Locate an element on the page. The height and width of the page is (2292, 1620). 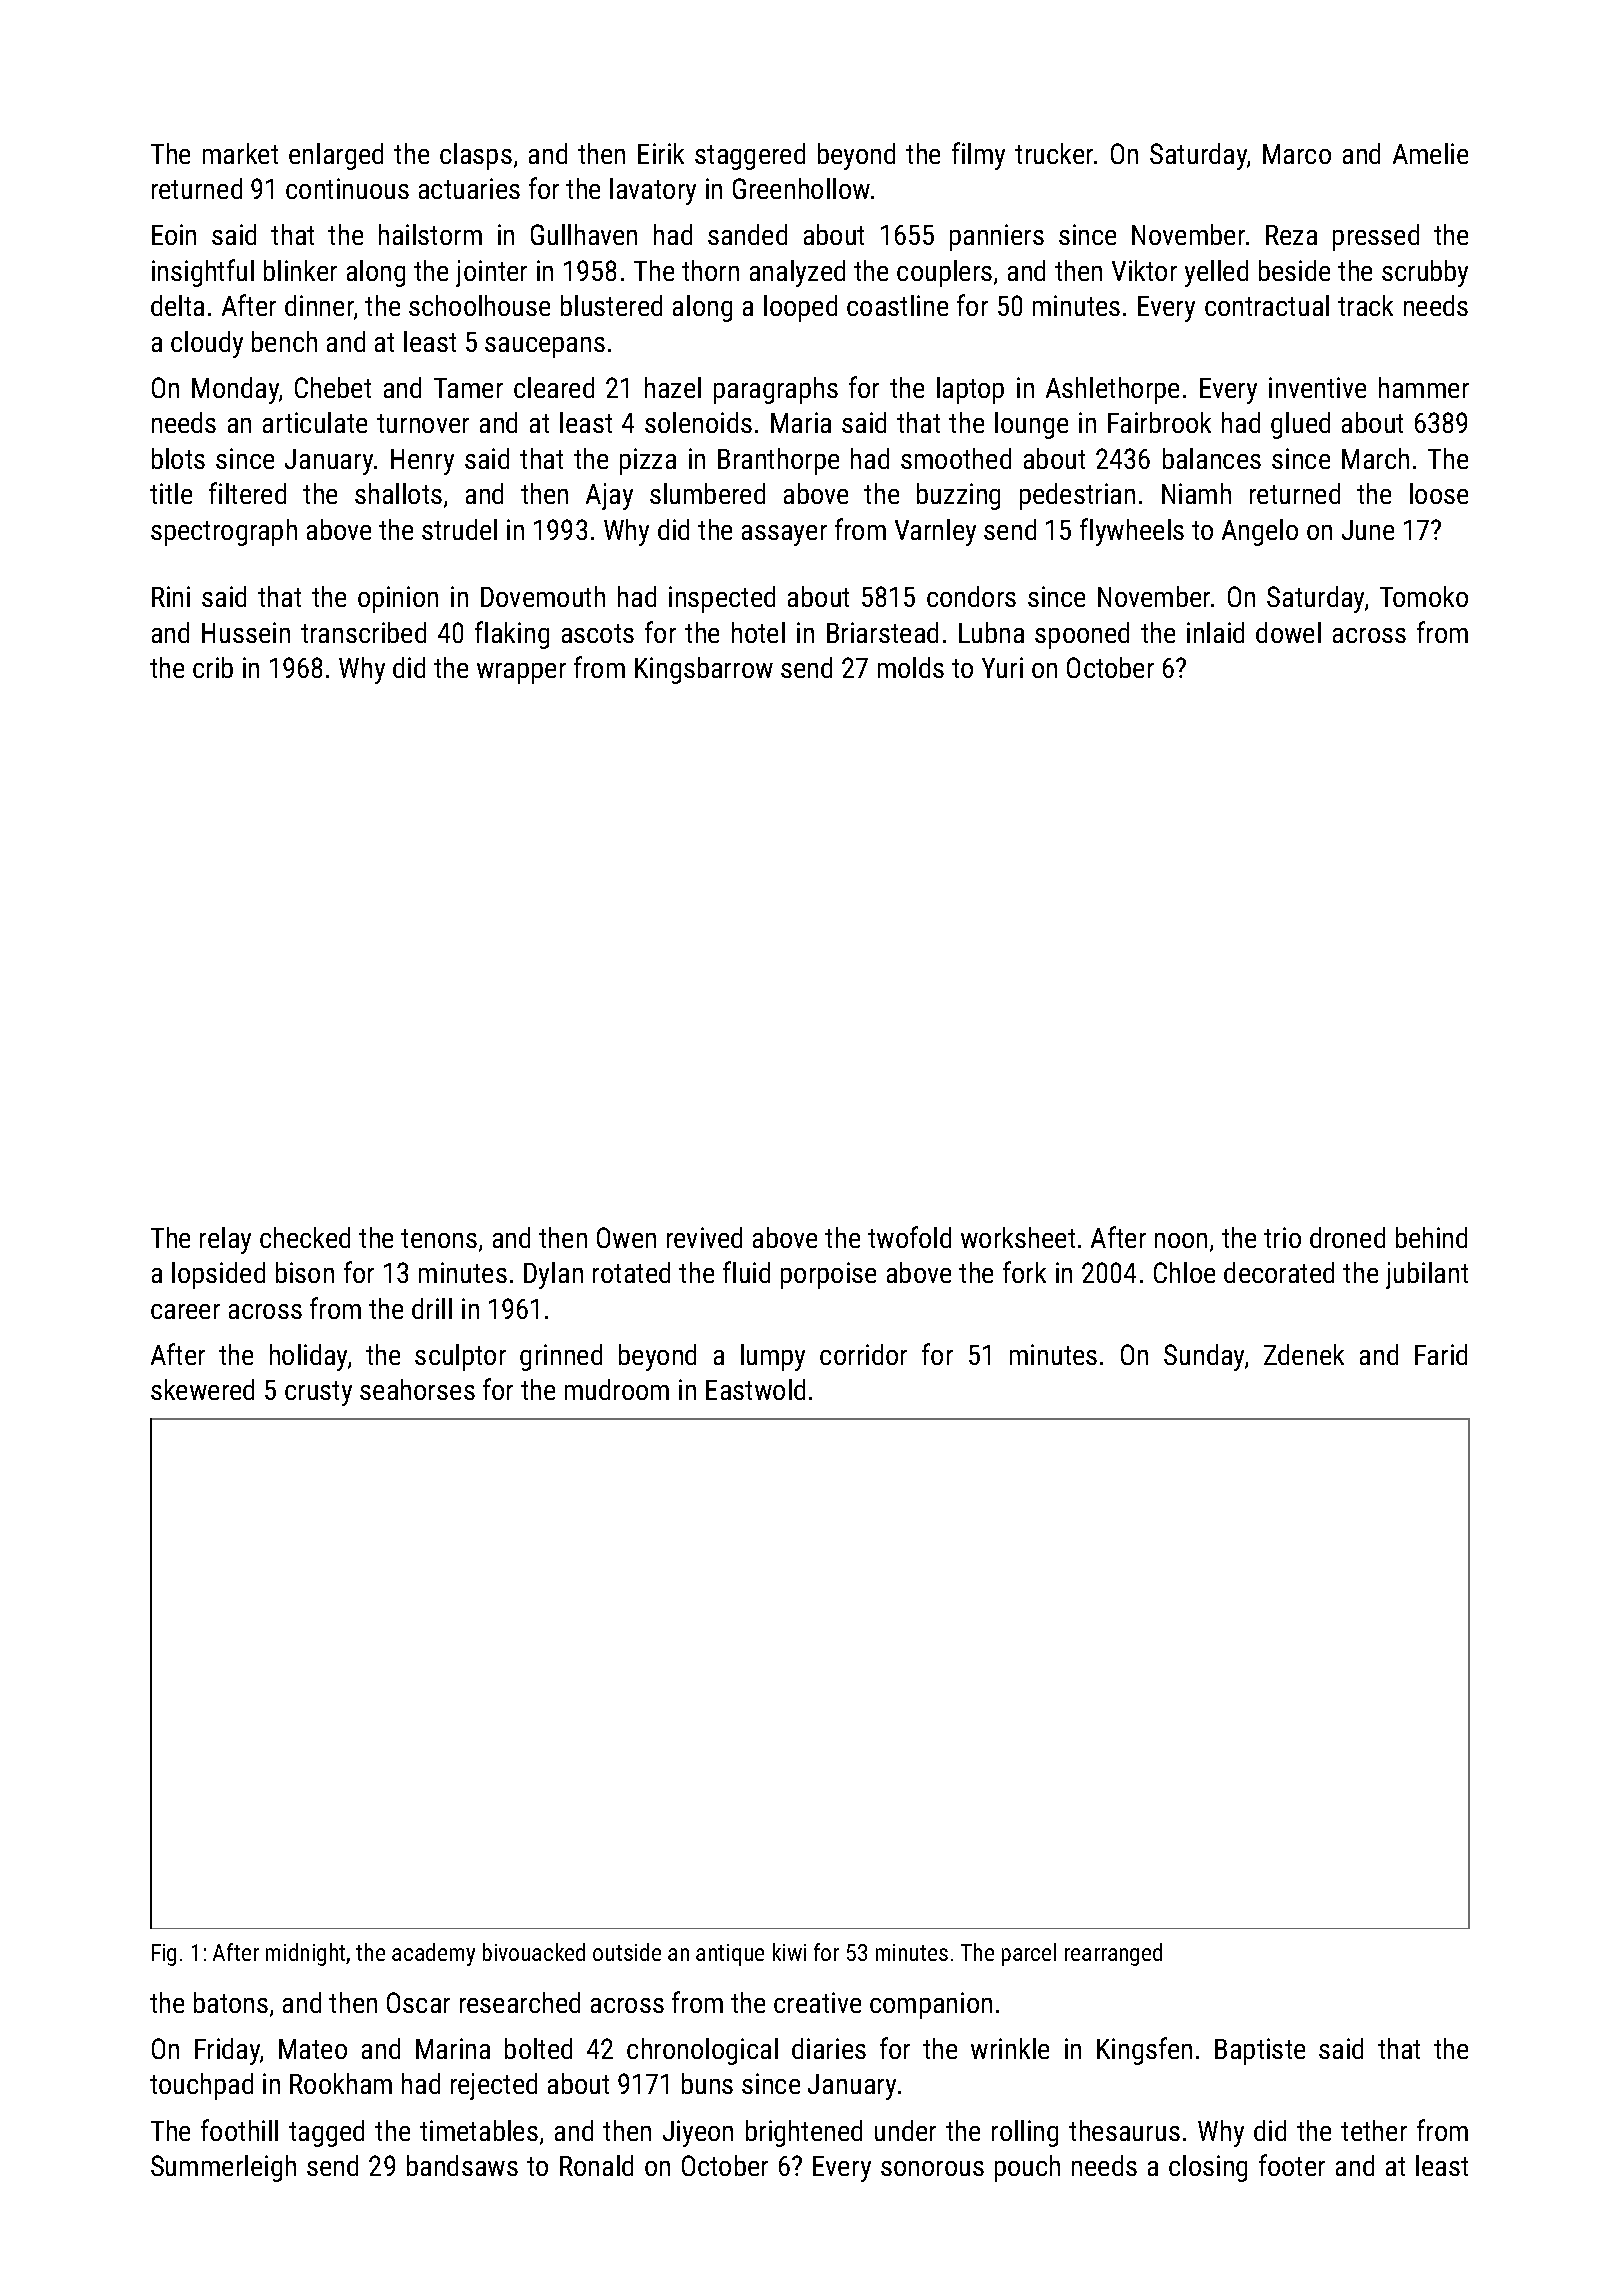
Marco is located at coordinates (1297, 154).
